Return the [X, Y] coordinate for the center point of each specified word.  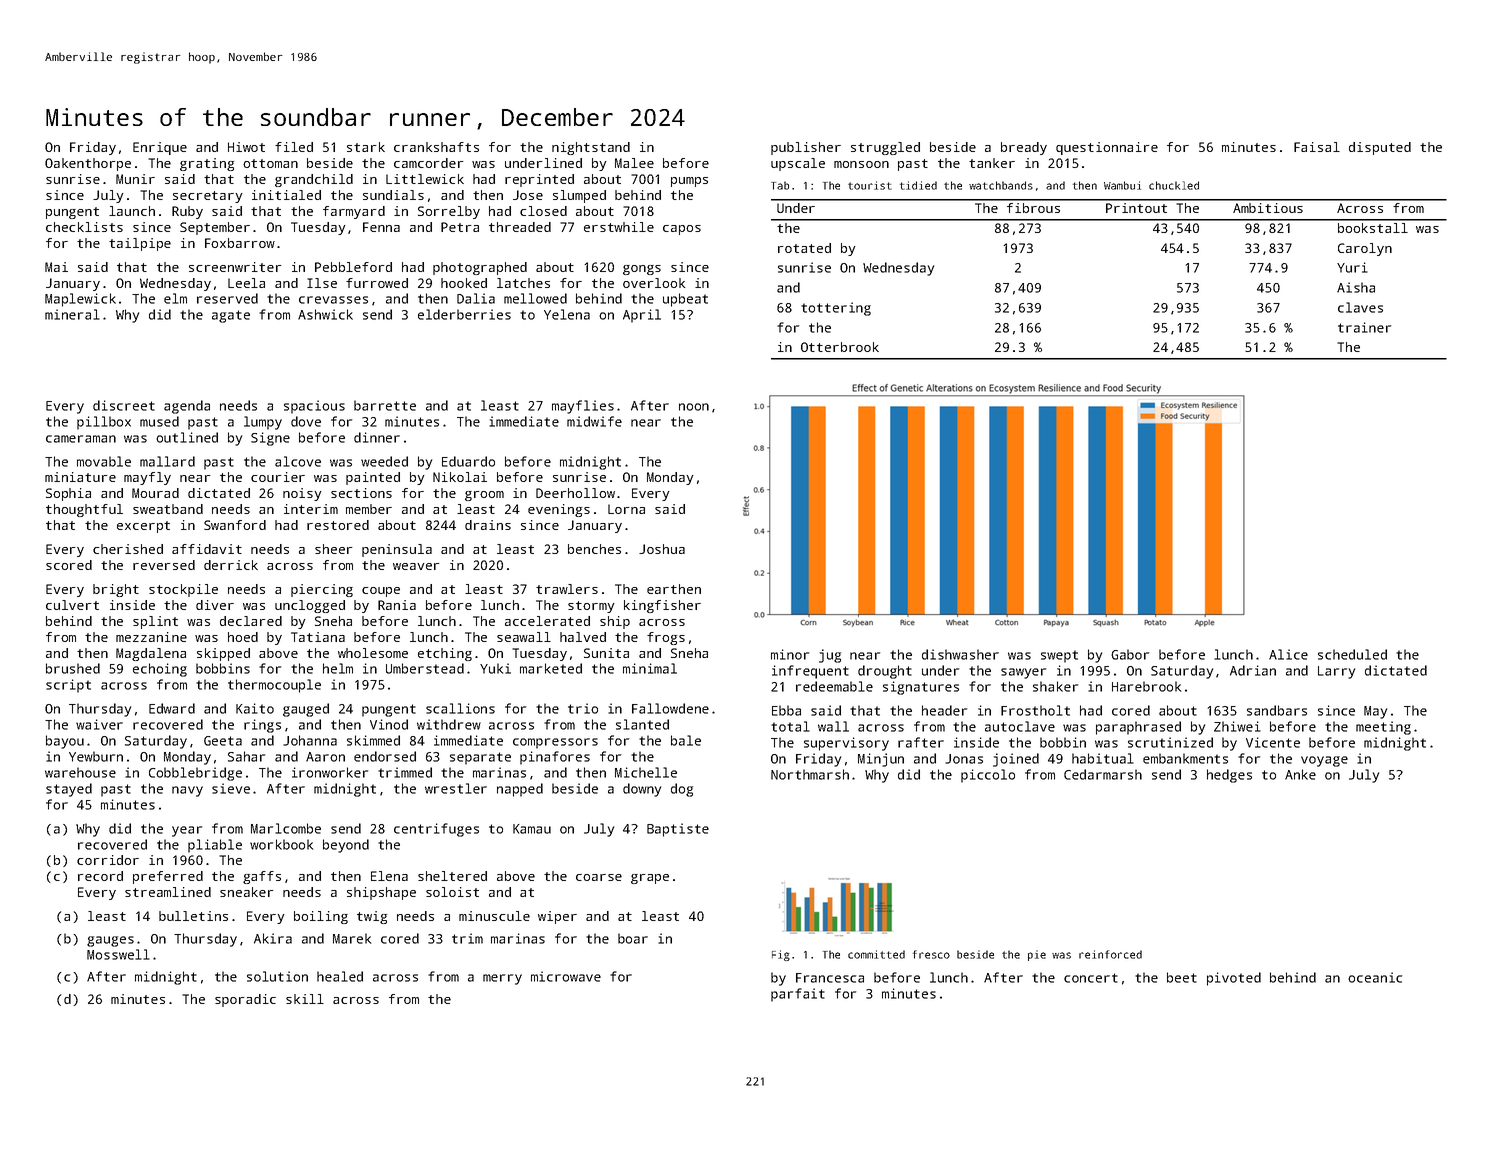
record [100, 876]
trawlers [567, 589]
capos [682, 230]
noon [694, 407]
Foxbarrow [240, 243]
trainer [1364, 327]
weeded [384, 461]
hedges [1229, 776]
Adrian [1253, 670]
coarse [599, 877]
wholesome [373, 653]
